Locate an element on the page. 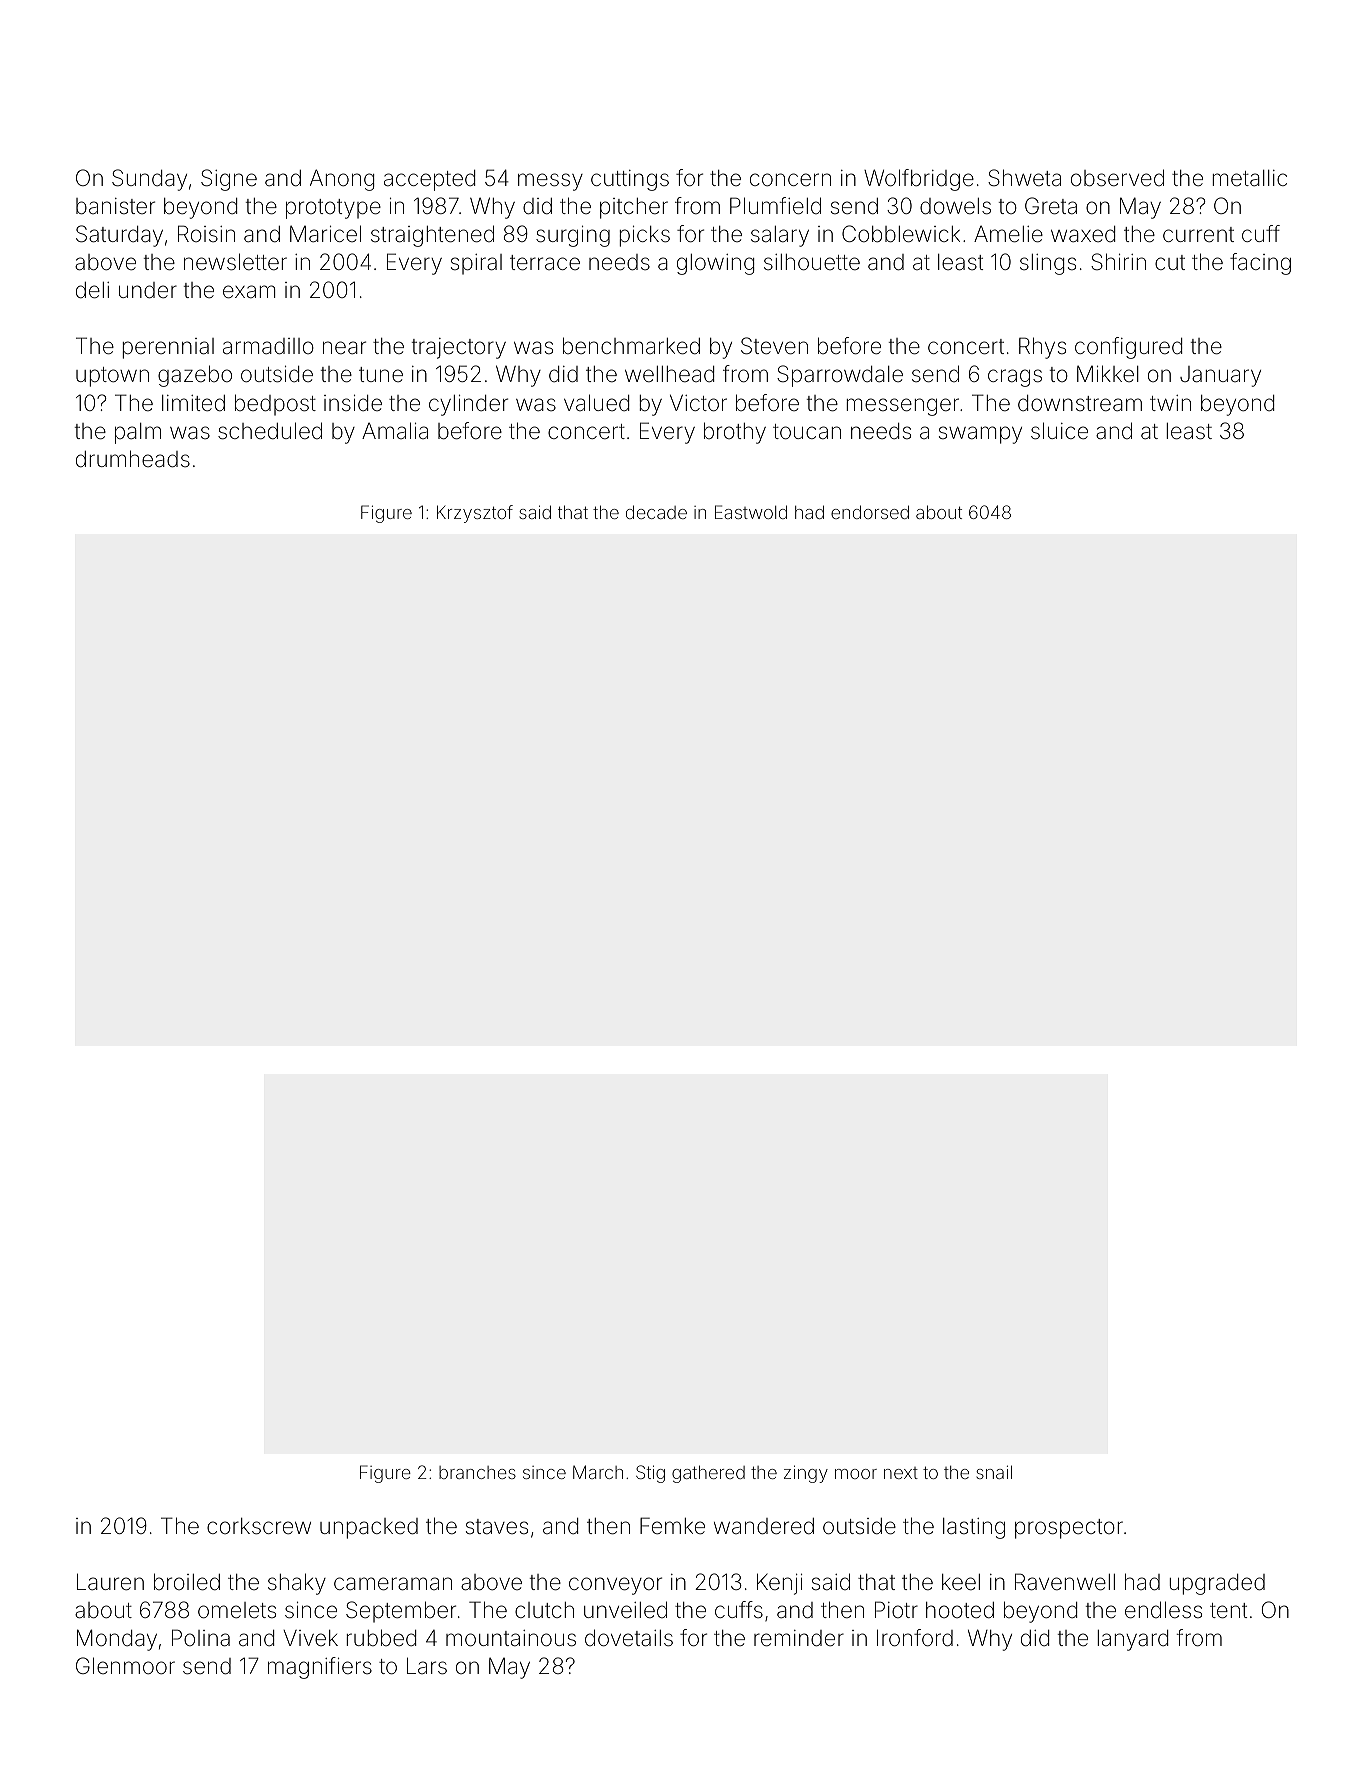 Image resolution: width=1372 pixels, height=1775 pixels. branches is located at coordinates (477, 1472).
